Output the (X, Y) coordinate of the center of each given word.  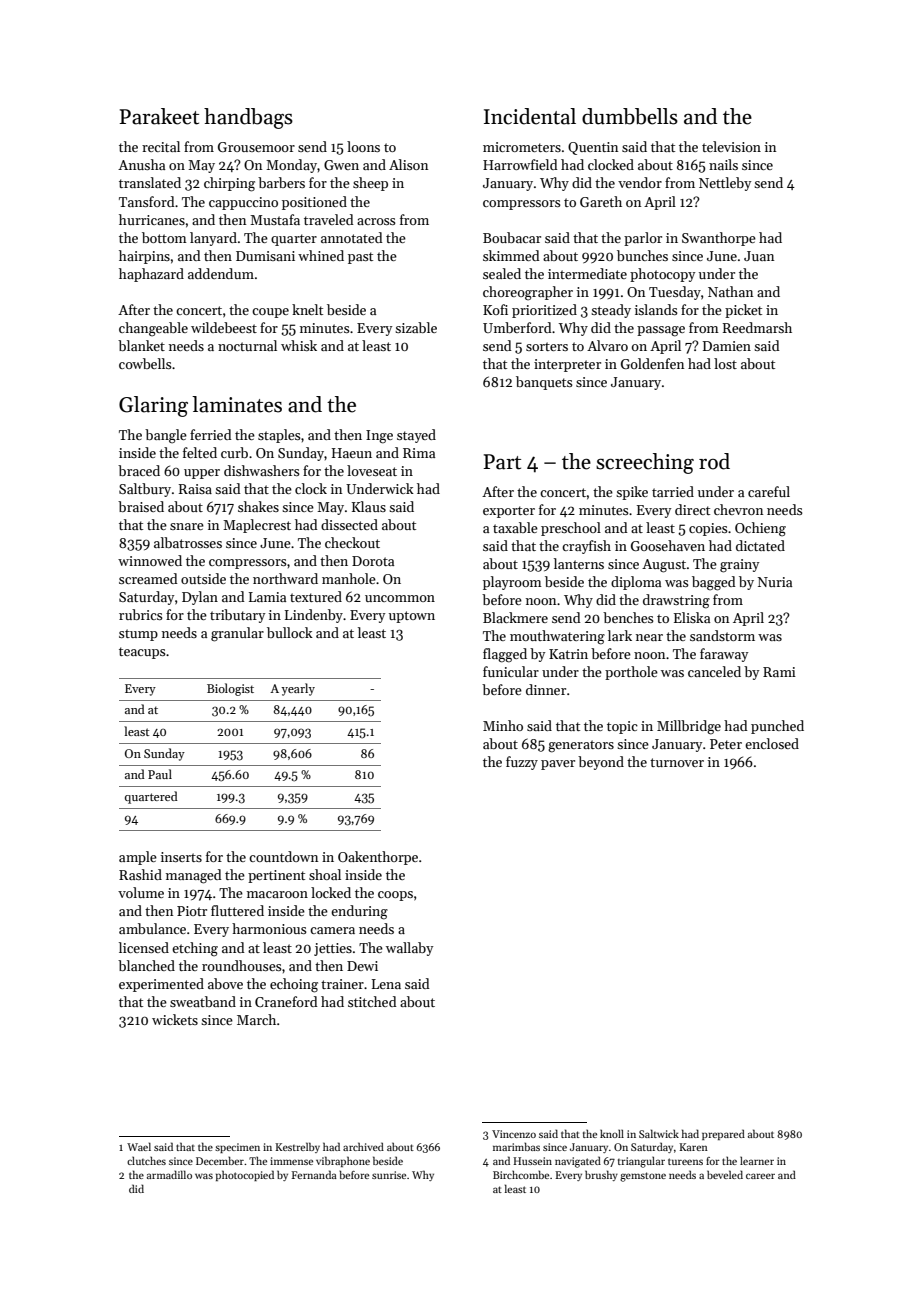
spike (632, 493)
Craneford (286, 1001)
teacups (142, 653)
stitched (372, 1001)
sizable (416, 327)
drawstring (676, 601)
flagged (505, 655)
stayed (416, 436)
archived (363, 1146)
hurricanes (152, 219)
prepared (723, 1134)
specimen (237, 1148)
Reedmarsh (757, 327)
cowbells (145, 363)
